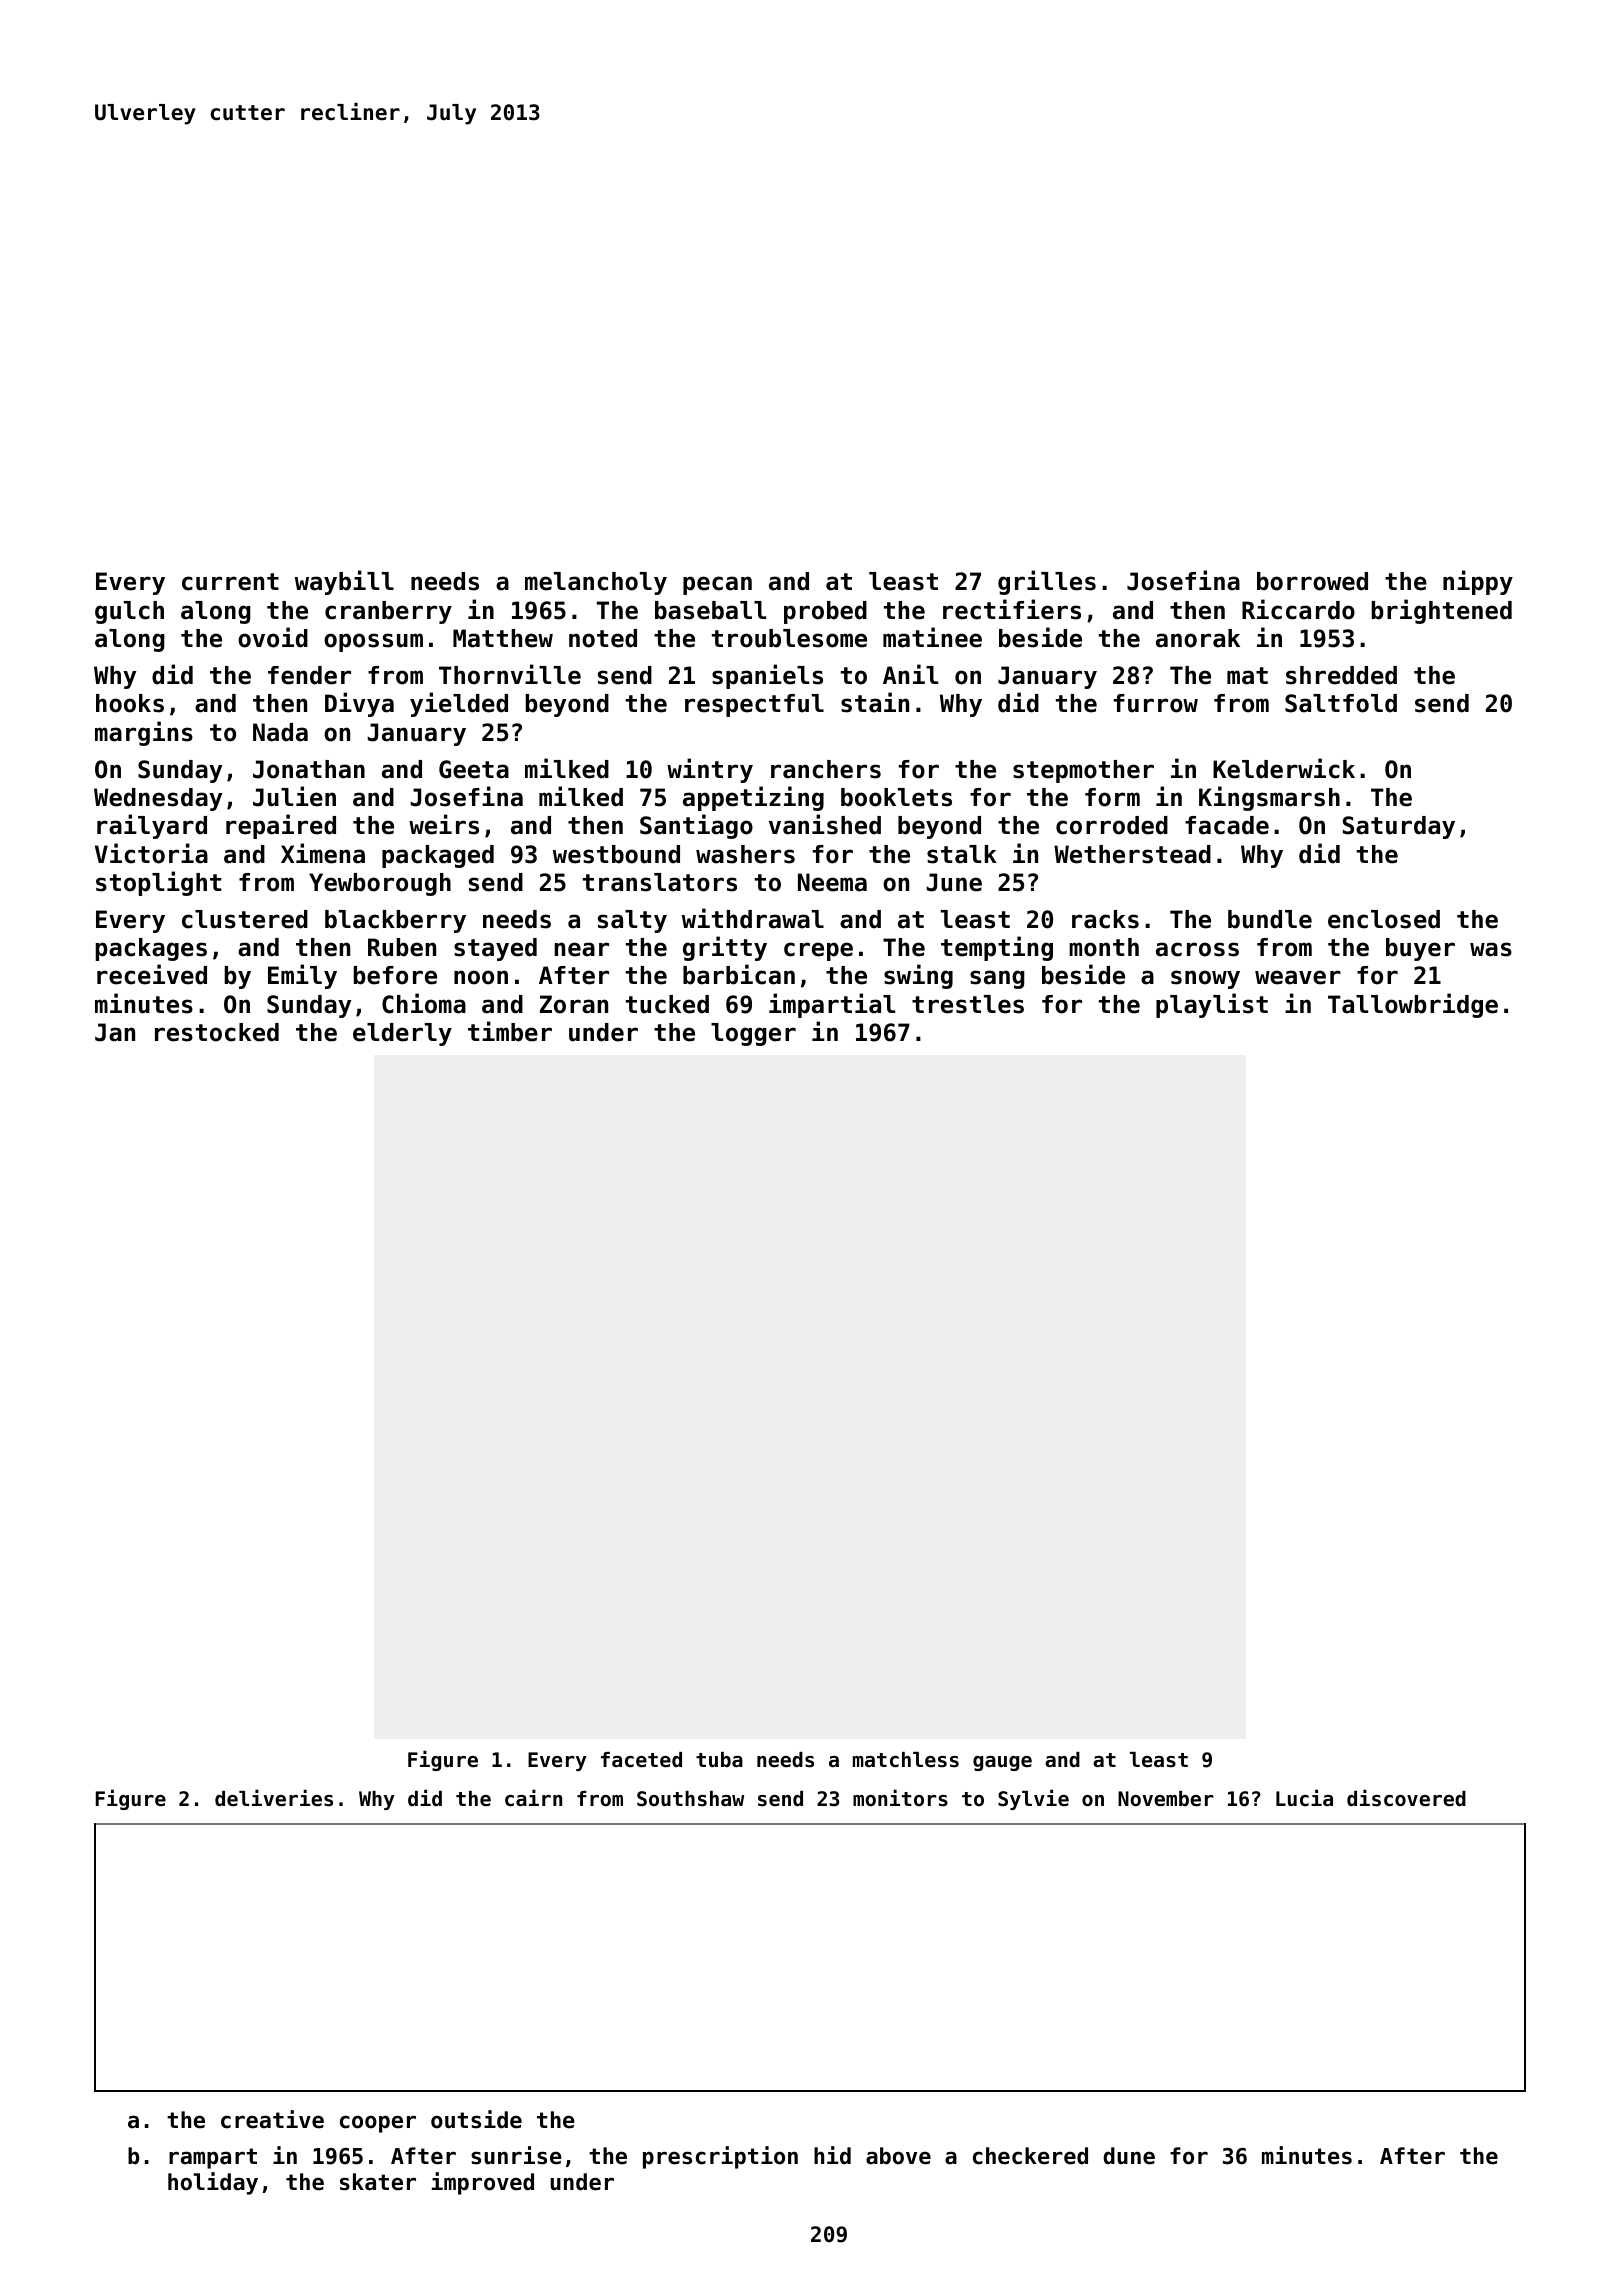 This screenshot has width=1620, height=2292. I want to click on Santiago, so click(696, 826).
